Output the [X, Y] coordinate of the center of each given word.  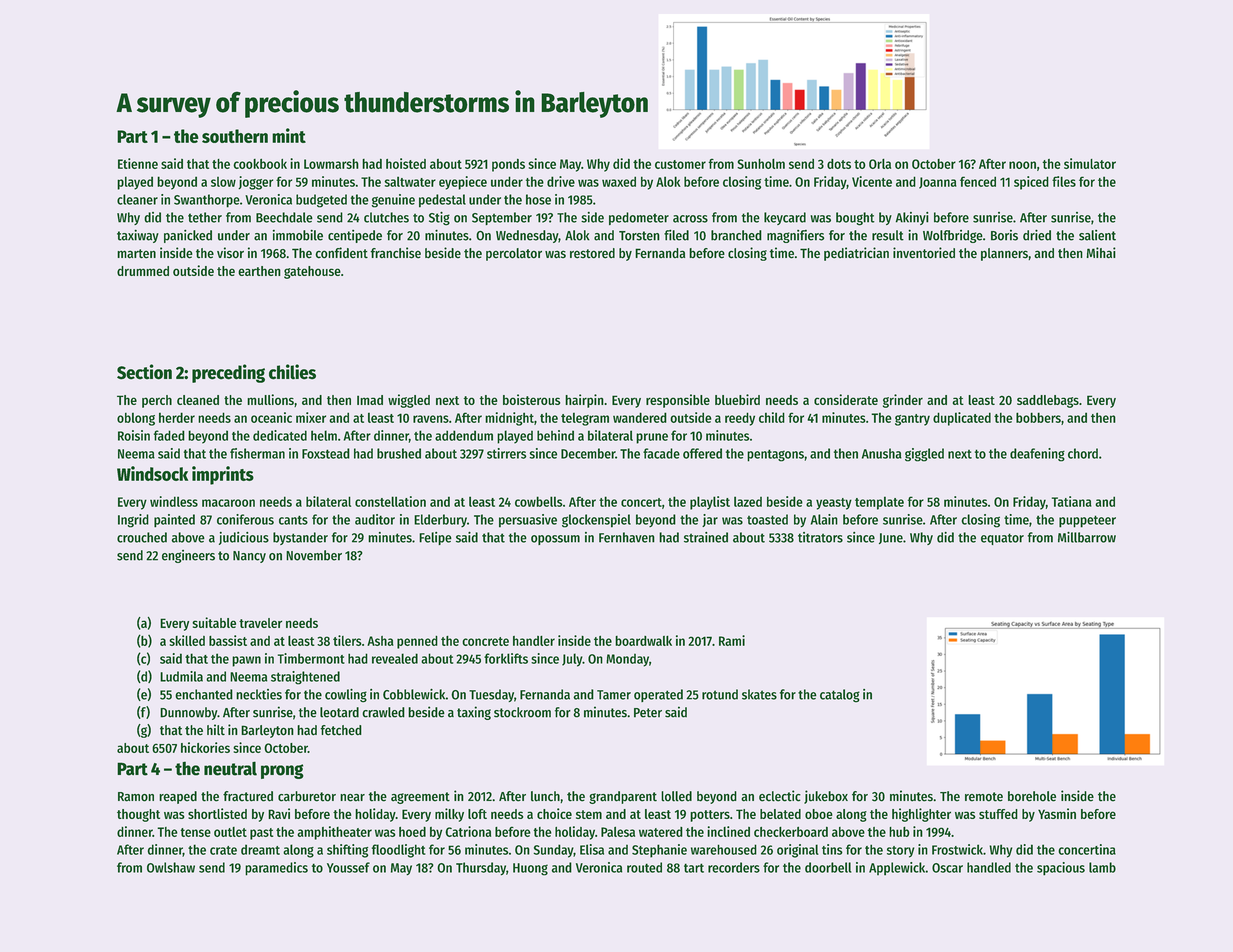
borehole [1032, 796]
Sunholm [761, 164]
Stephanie [659, 851]
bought [855, 219]
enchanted [204, 694]
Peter [648, 713]
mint [289, 135]
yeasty [834, 504]
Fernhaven [627, 537]
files [1064, 181]
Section [144, 372]
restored [592, 253]
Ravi [279, 813]
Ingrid [133, 521]
